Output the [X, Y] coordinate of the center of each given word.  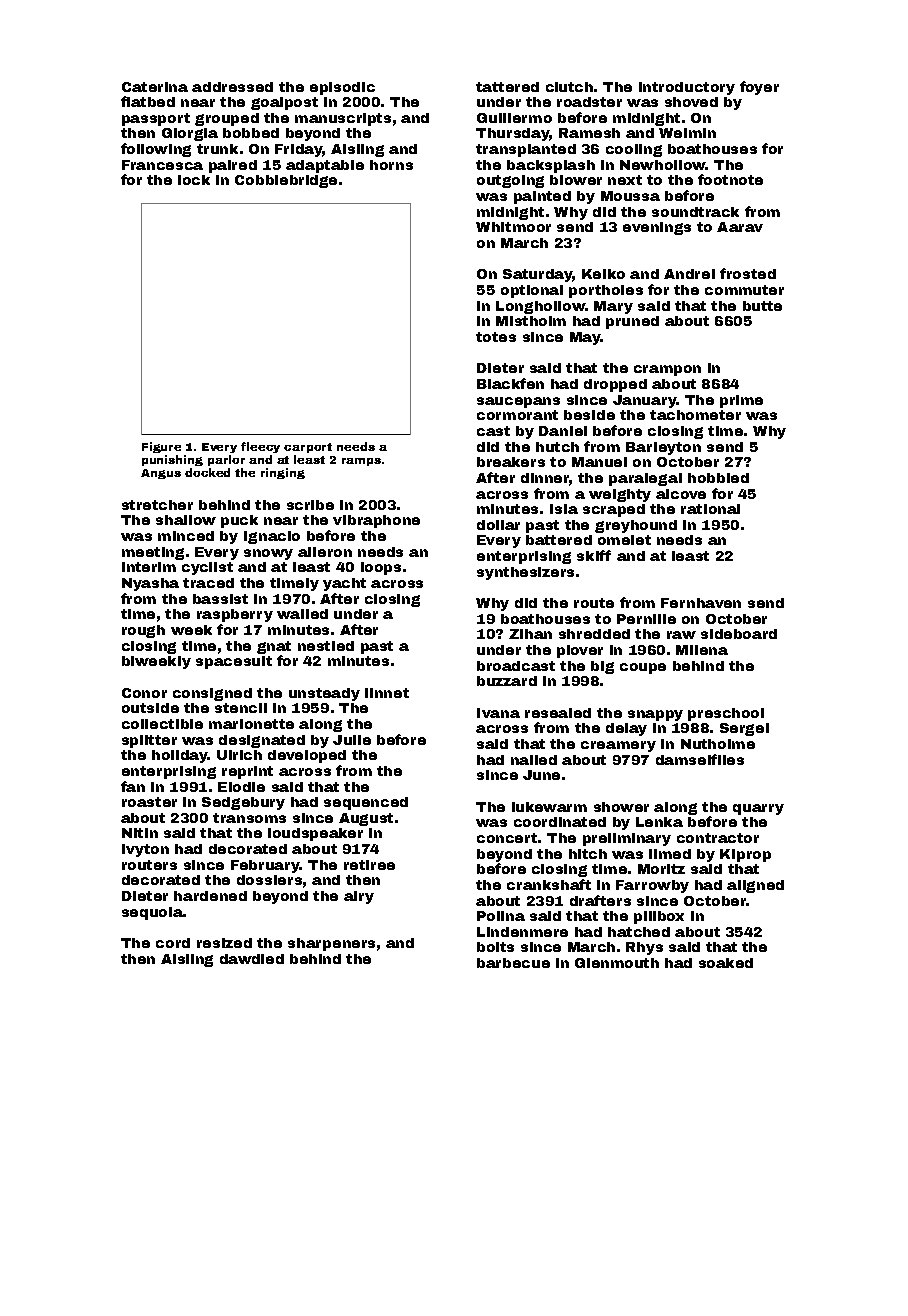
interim [149, 567]
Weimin [687, 133]
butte [762, 306]
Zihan [530, 634]
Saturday [538, 275]
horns [391, 165]
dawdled [252, 959]
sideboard [739, 634]
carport [308, 448]
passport [156, 119]
